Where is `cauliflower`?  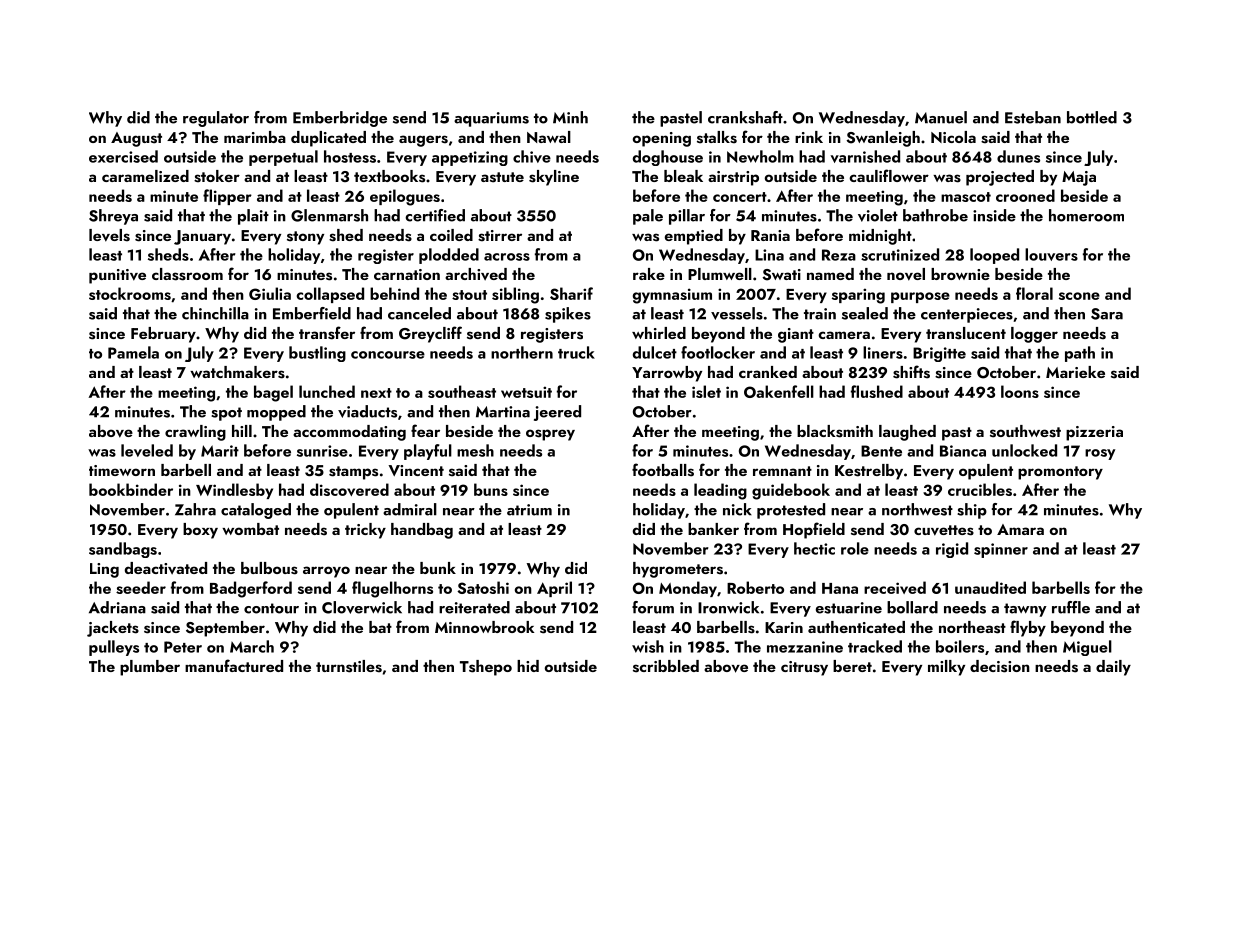 cauliflower is located at coordinates (889, 175).
